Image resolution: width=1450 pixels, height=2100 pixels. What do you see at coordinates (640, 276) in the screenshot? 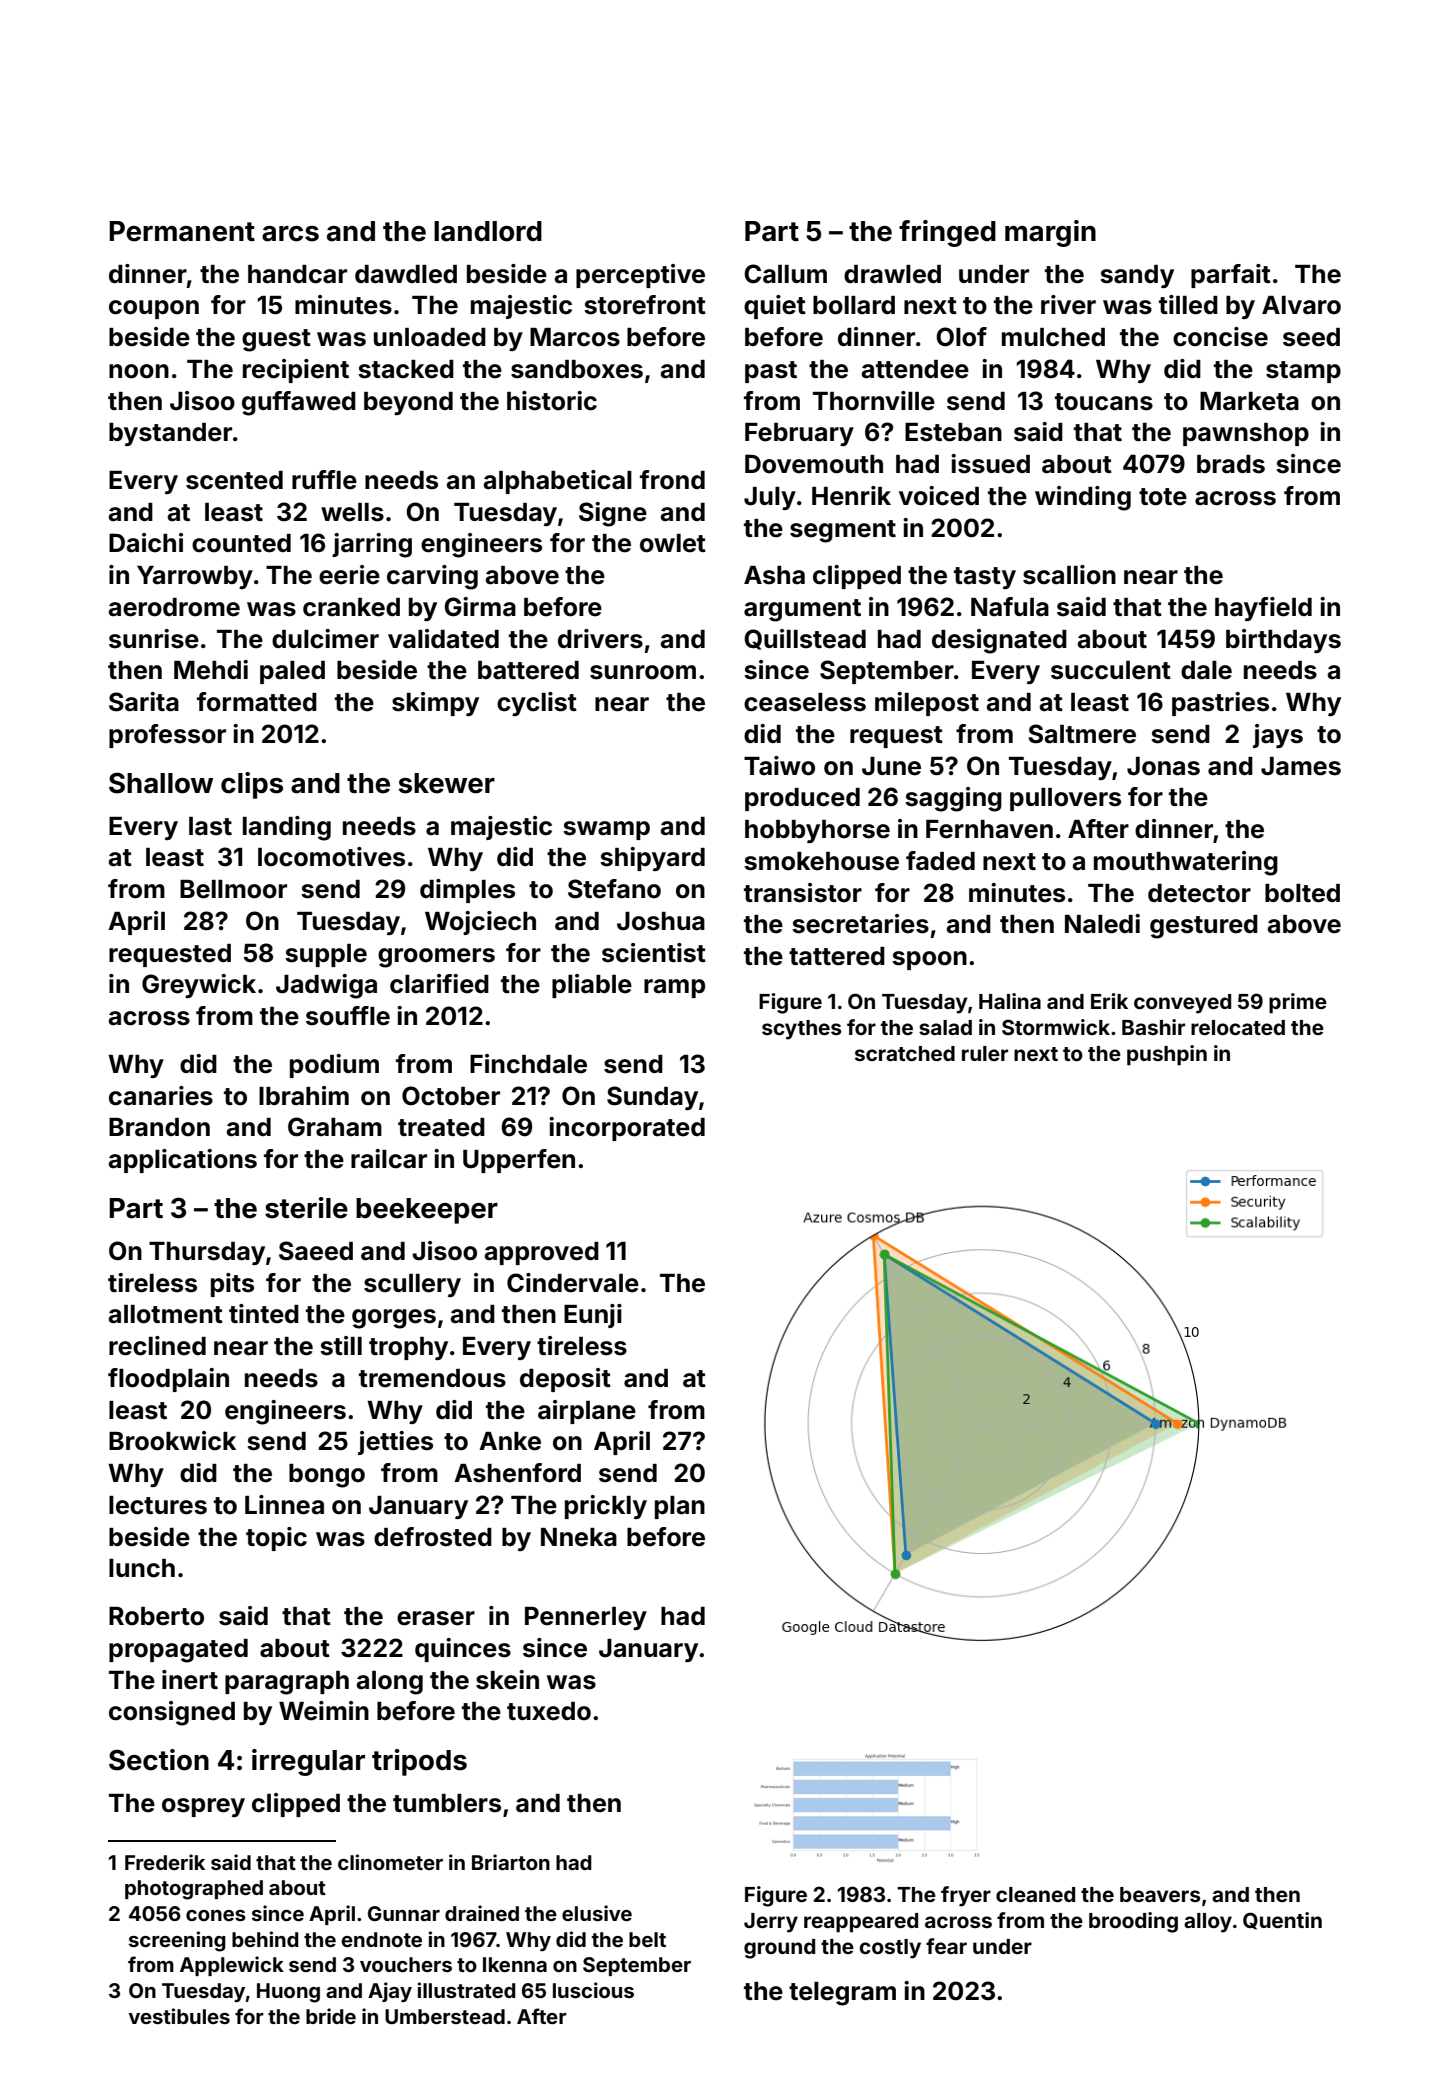
I see `perceptive` at bounding box center [640, 276].
